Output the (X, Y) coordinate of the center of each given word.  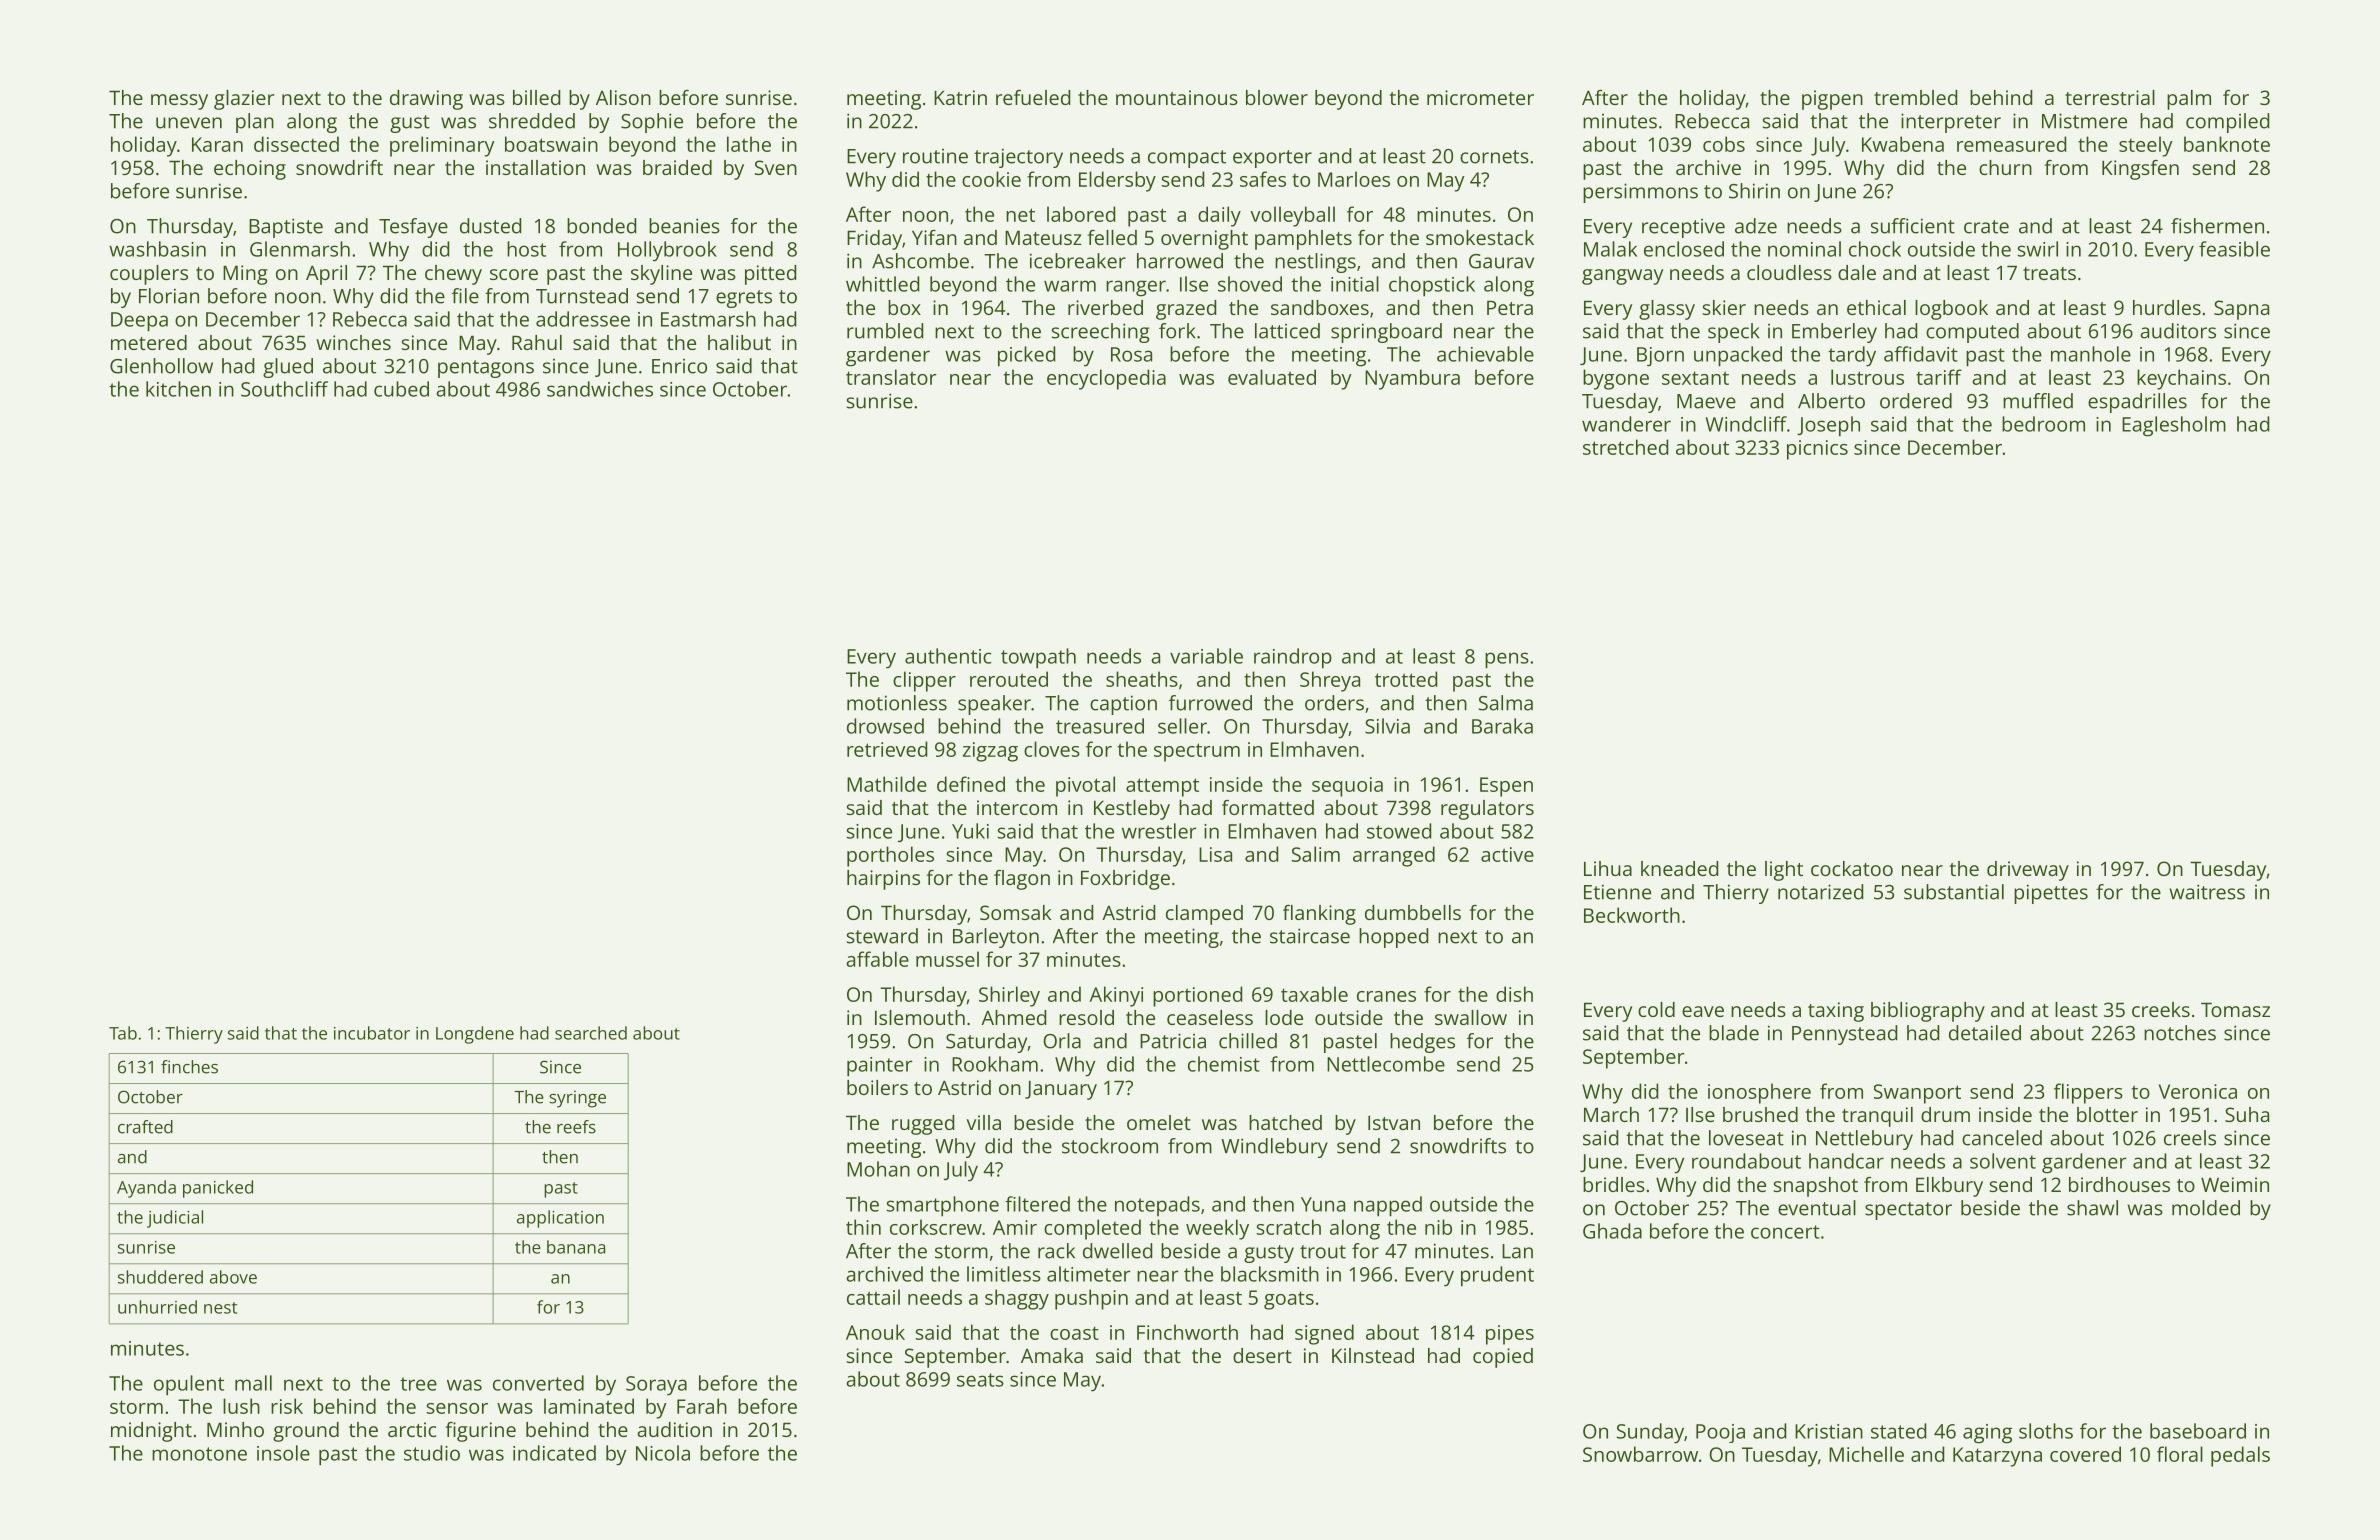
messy (179, 102)
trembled (1915, 97)
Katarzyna (1997, 1457)
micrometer (1480, 97)
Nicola (663, 1453)
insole (283, 1453)
